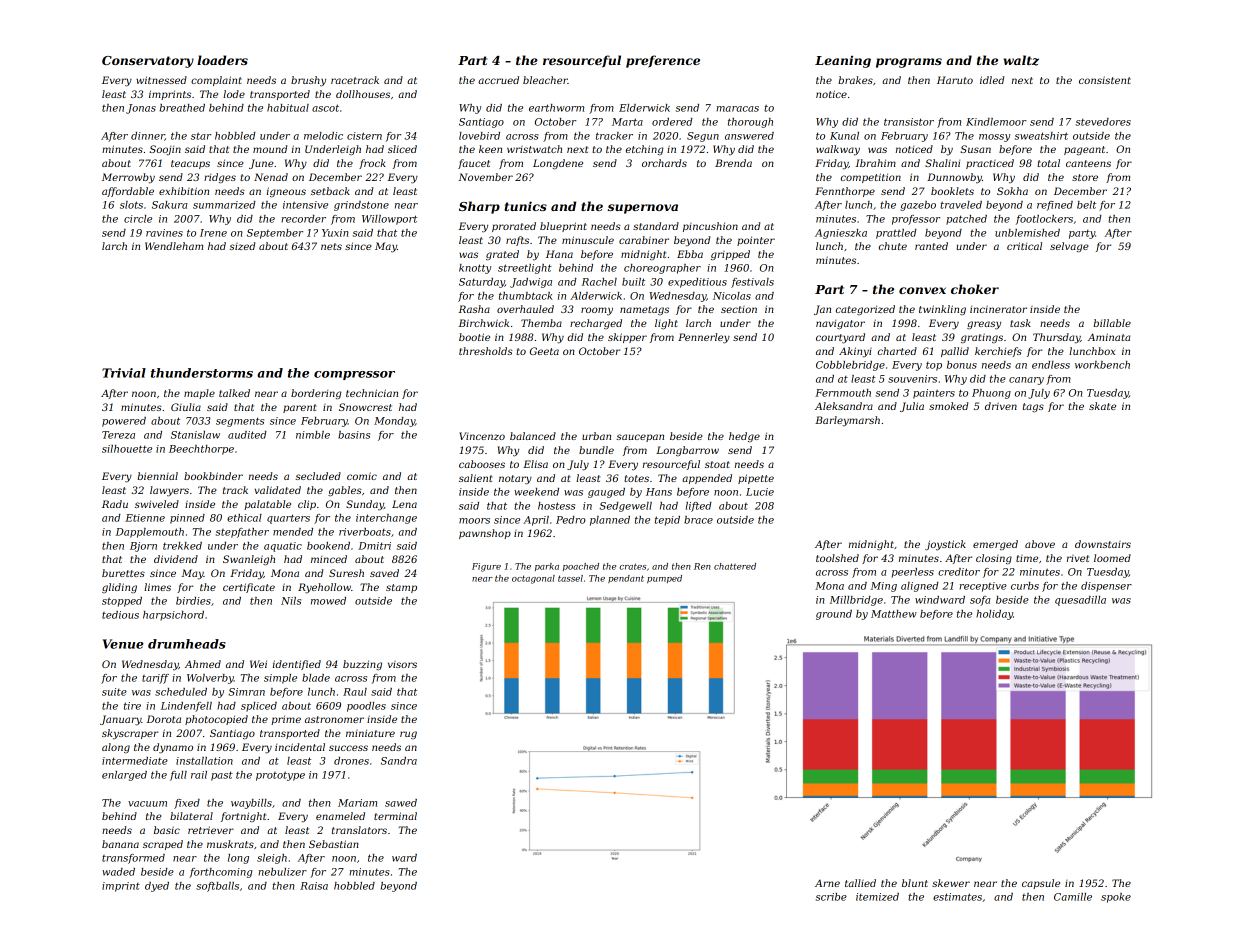 This screenshot has height=952, width=1233. Describe the element at coordinates (860, 883) in the screenshot. I see `tallied` at that location.
